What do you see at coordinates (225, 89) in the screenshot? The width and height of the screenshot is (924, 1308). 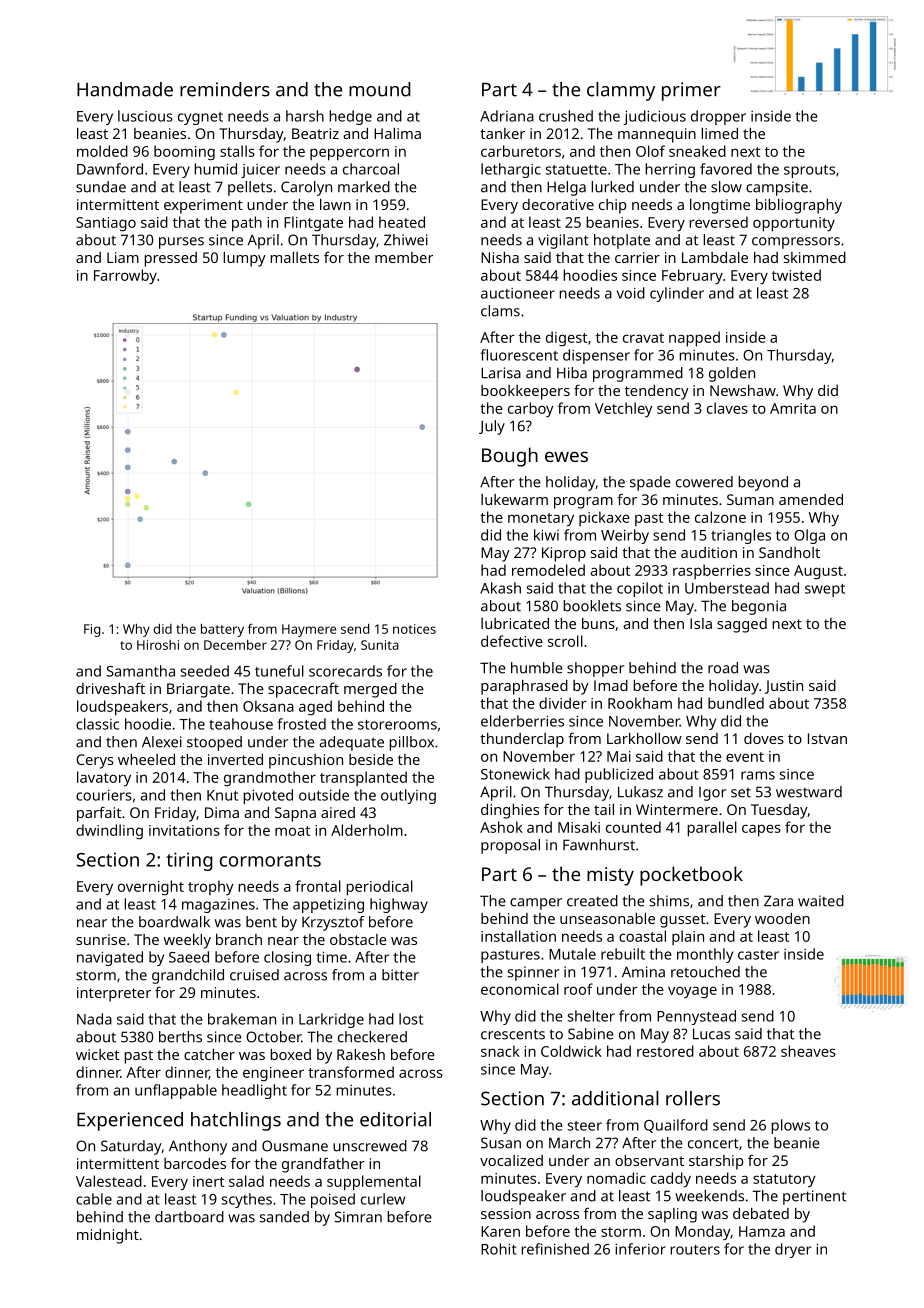 I see `reminders` at bounding box center [225, 89].
